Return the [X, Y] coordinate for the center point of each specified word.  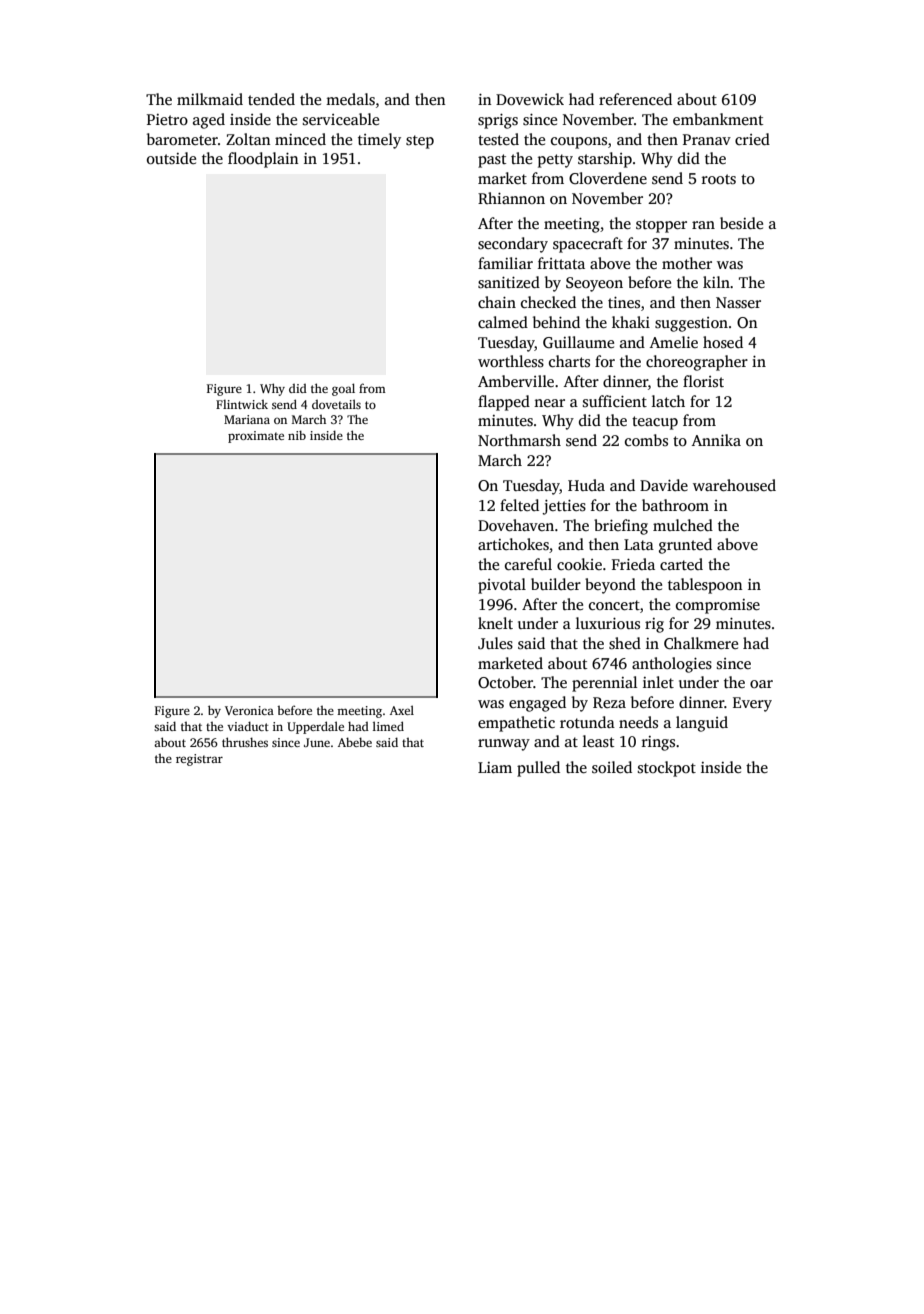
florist [703, 381]
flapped [504, 403]
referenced [635, 99]
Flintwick [242, 404]
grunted [685, 546]
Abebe [355, 742]
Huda [586, 485]
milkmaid [210, 99]
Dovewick [530, 99]
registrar [199, 760]
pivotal [502, 586]
